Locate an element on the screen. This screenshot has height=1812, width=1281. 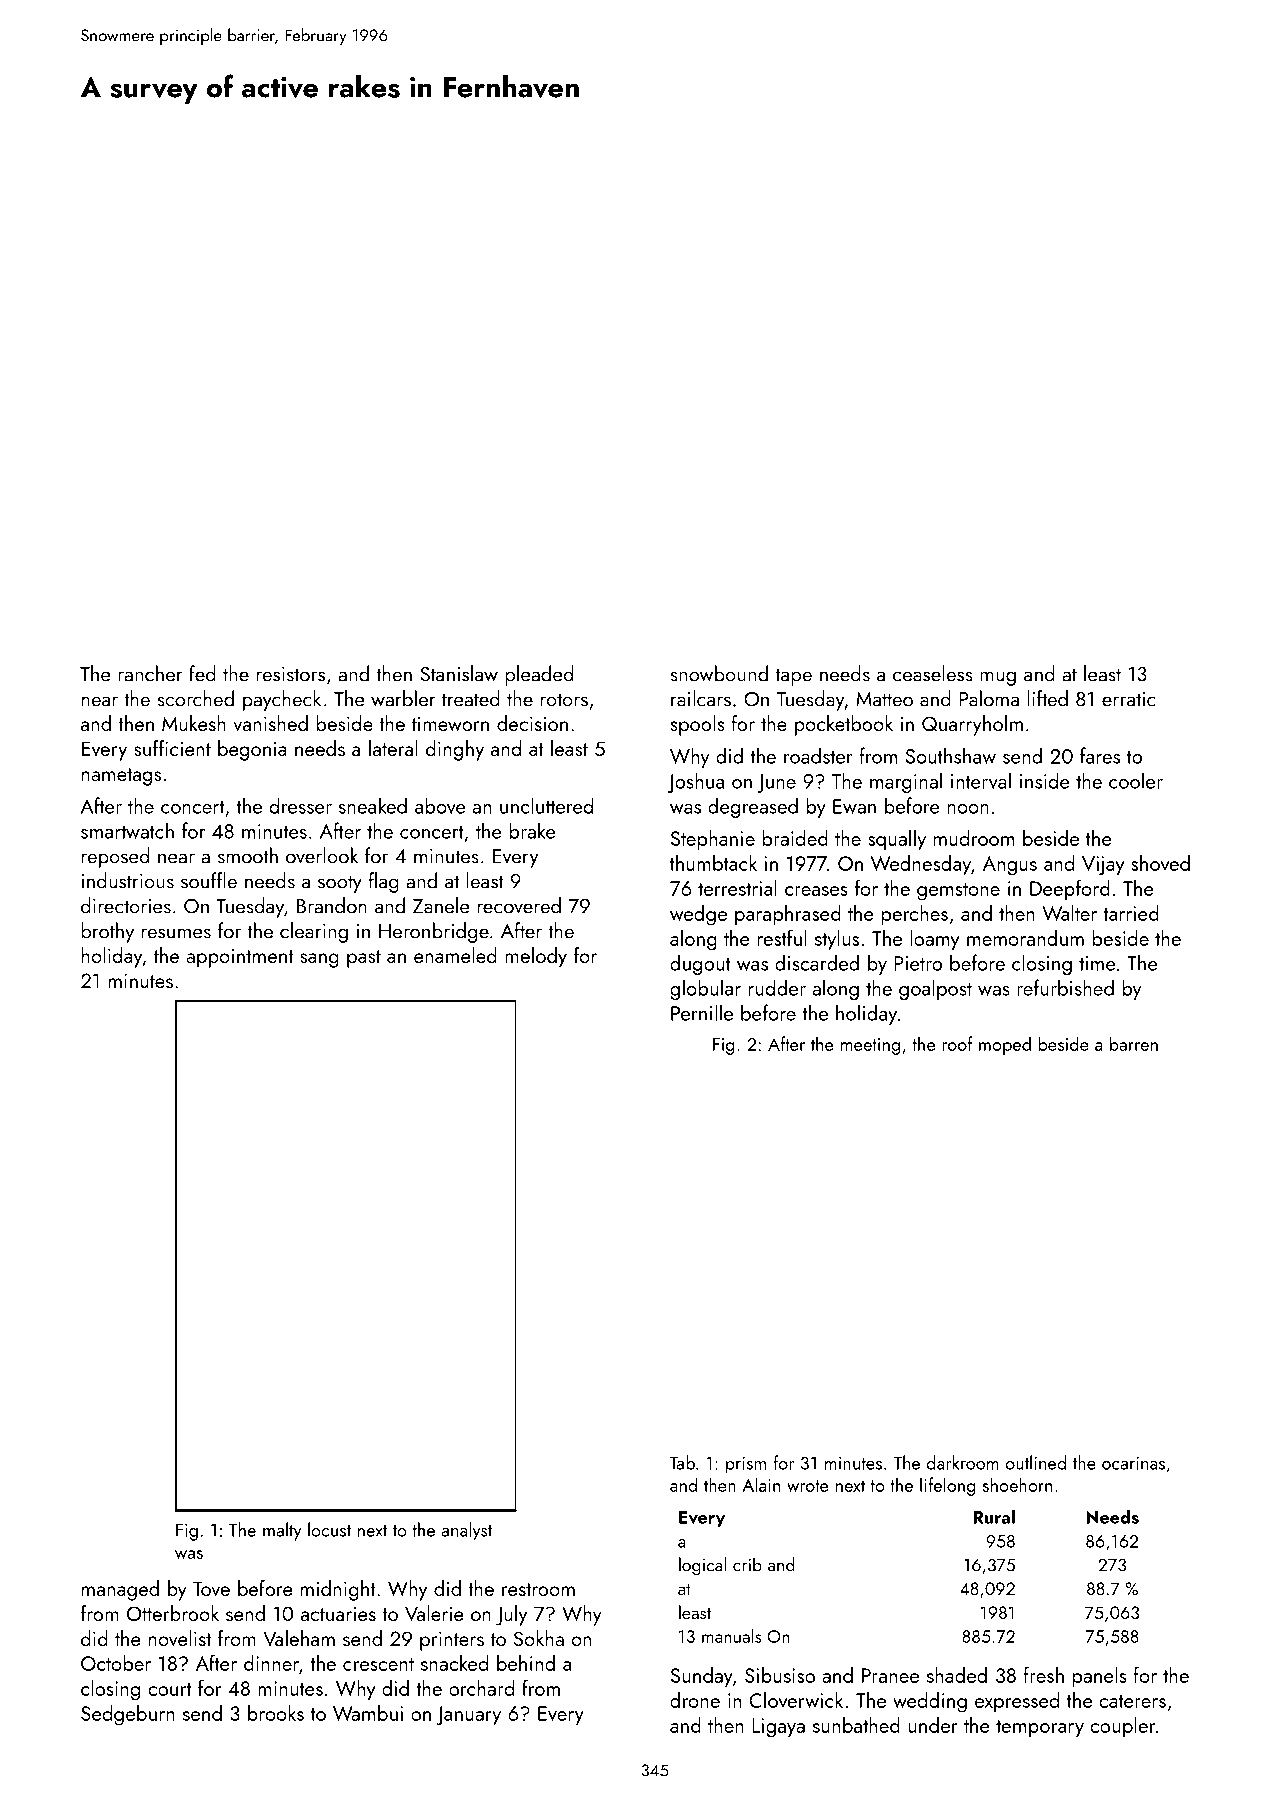
past is located at coordinates (364, 959).
